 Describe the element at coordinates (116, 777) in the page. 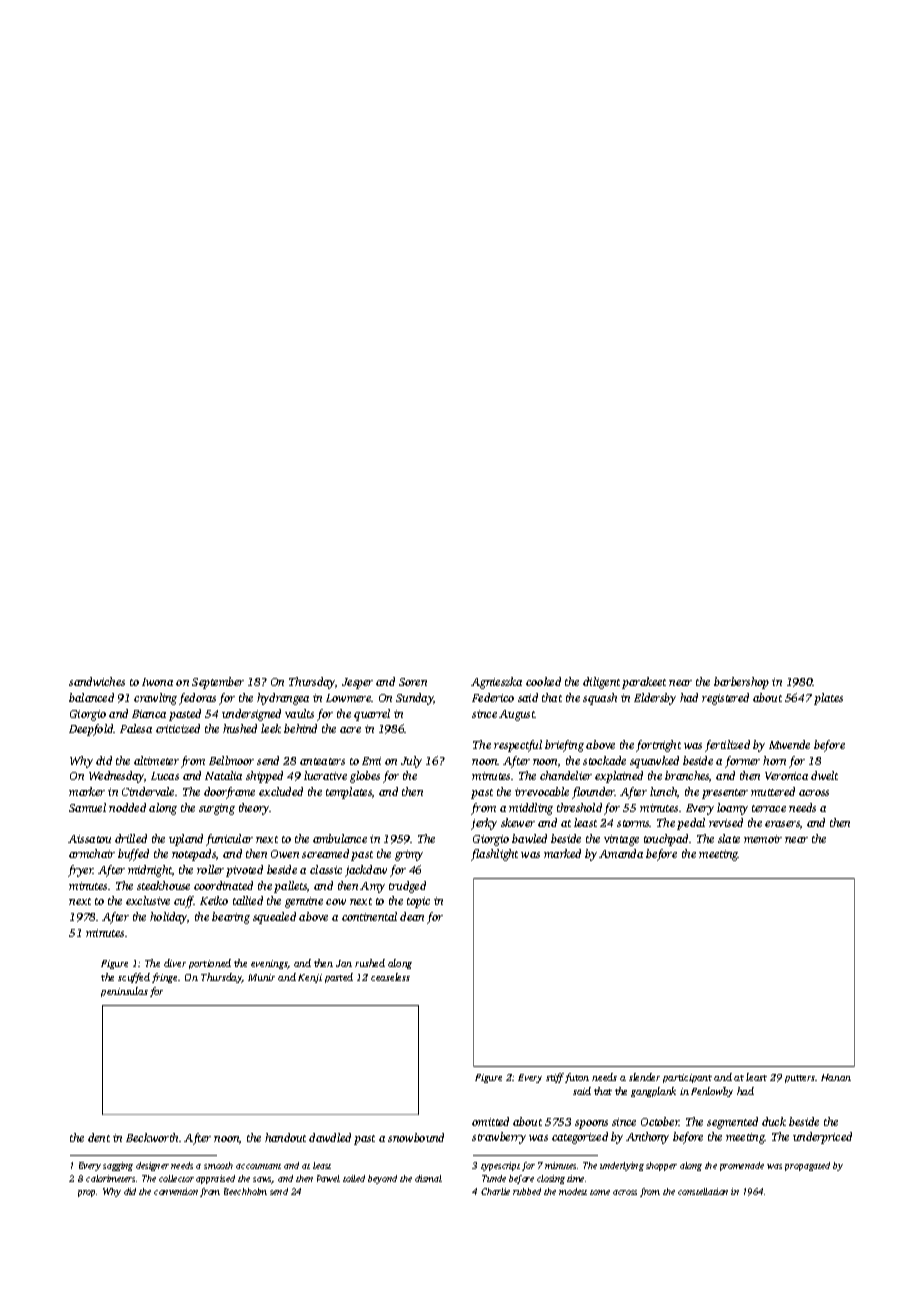

I see `Wednesday` at that location.
